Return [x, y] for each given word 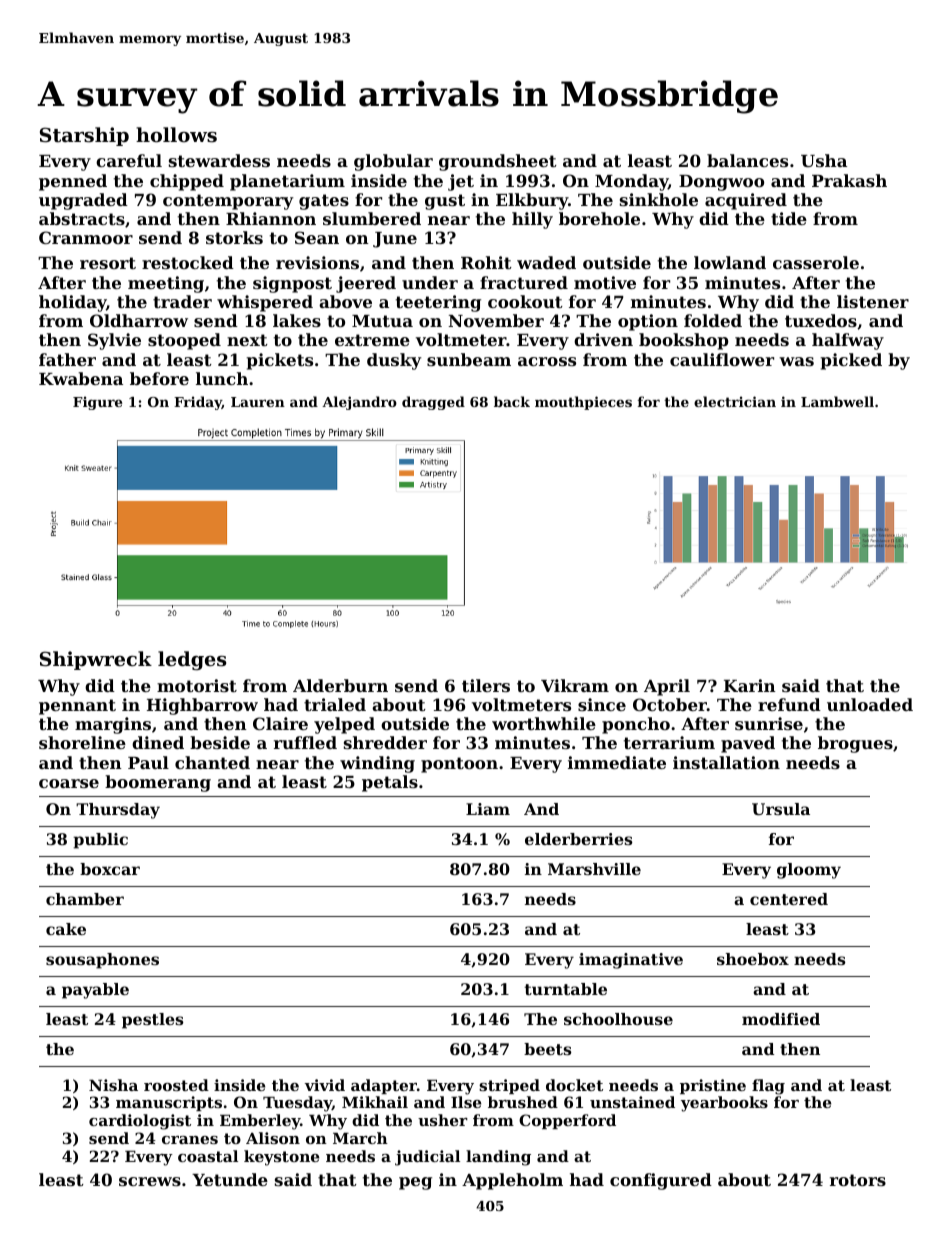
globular [393, 162]
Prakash [849, 180]
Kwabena [81, 378]
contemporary [228, 202]
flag [768, 1087]
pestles [153, 1021]
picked [851, 361]
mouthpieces [583, 403]
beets [548, 1049]
